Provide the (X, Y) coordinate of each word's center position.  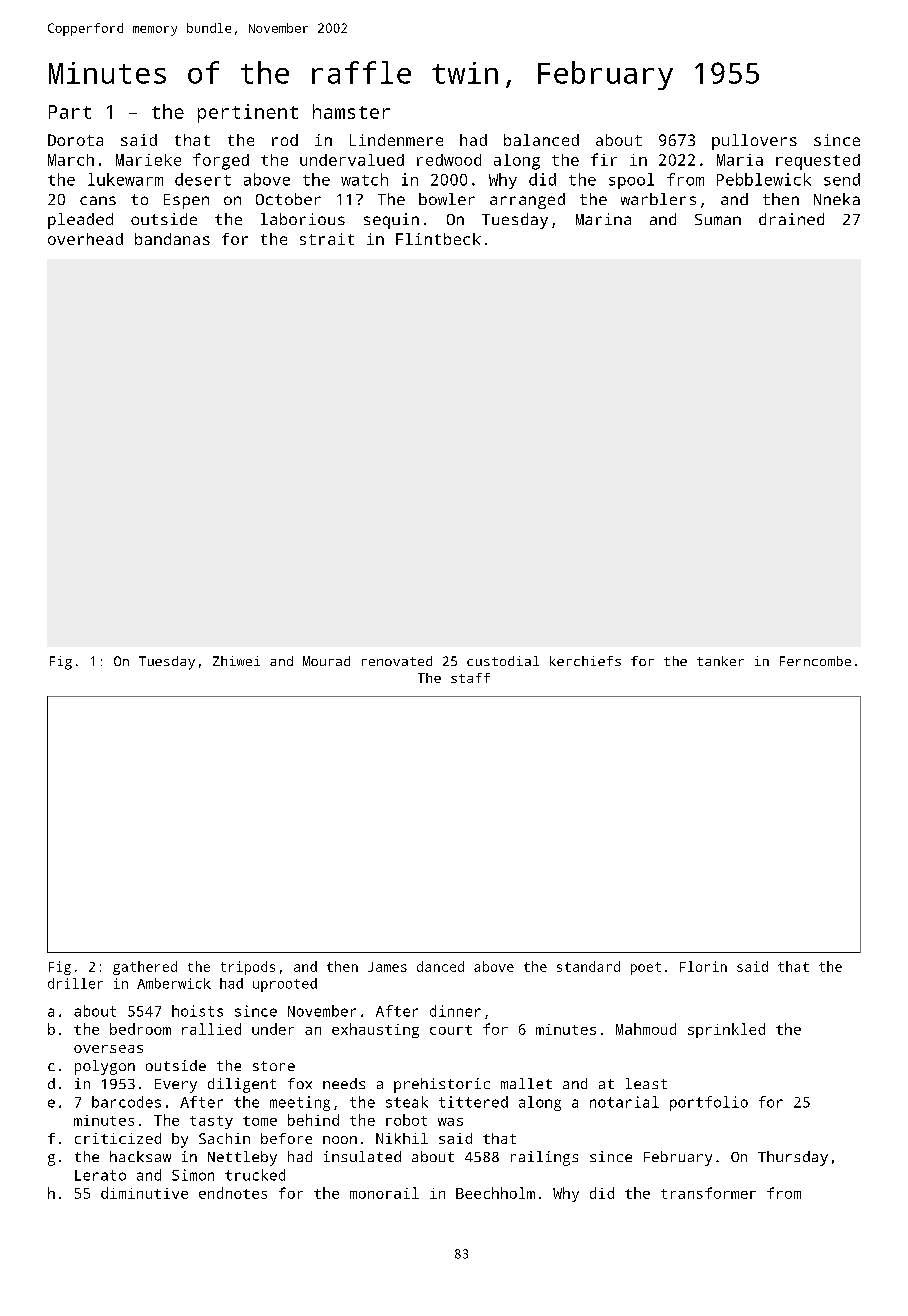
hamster (351, 111)
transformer (708, 1193)
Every (176, 1086)
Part (70, 112)
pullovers (754, 142)
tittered (473, 1102)
